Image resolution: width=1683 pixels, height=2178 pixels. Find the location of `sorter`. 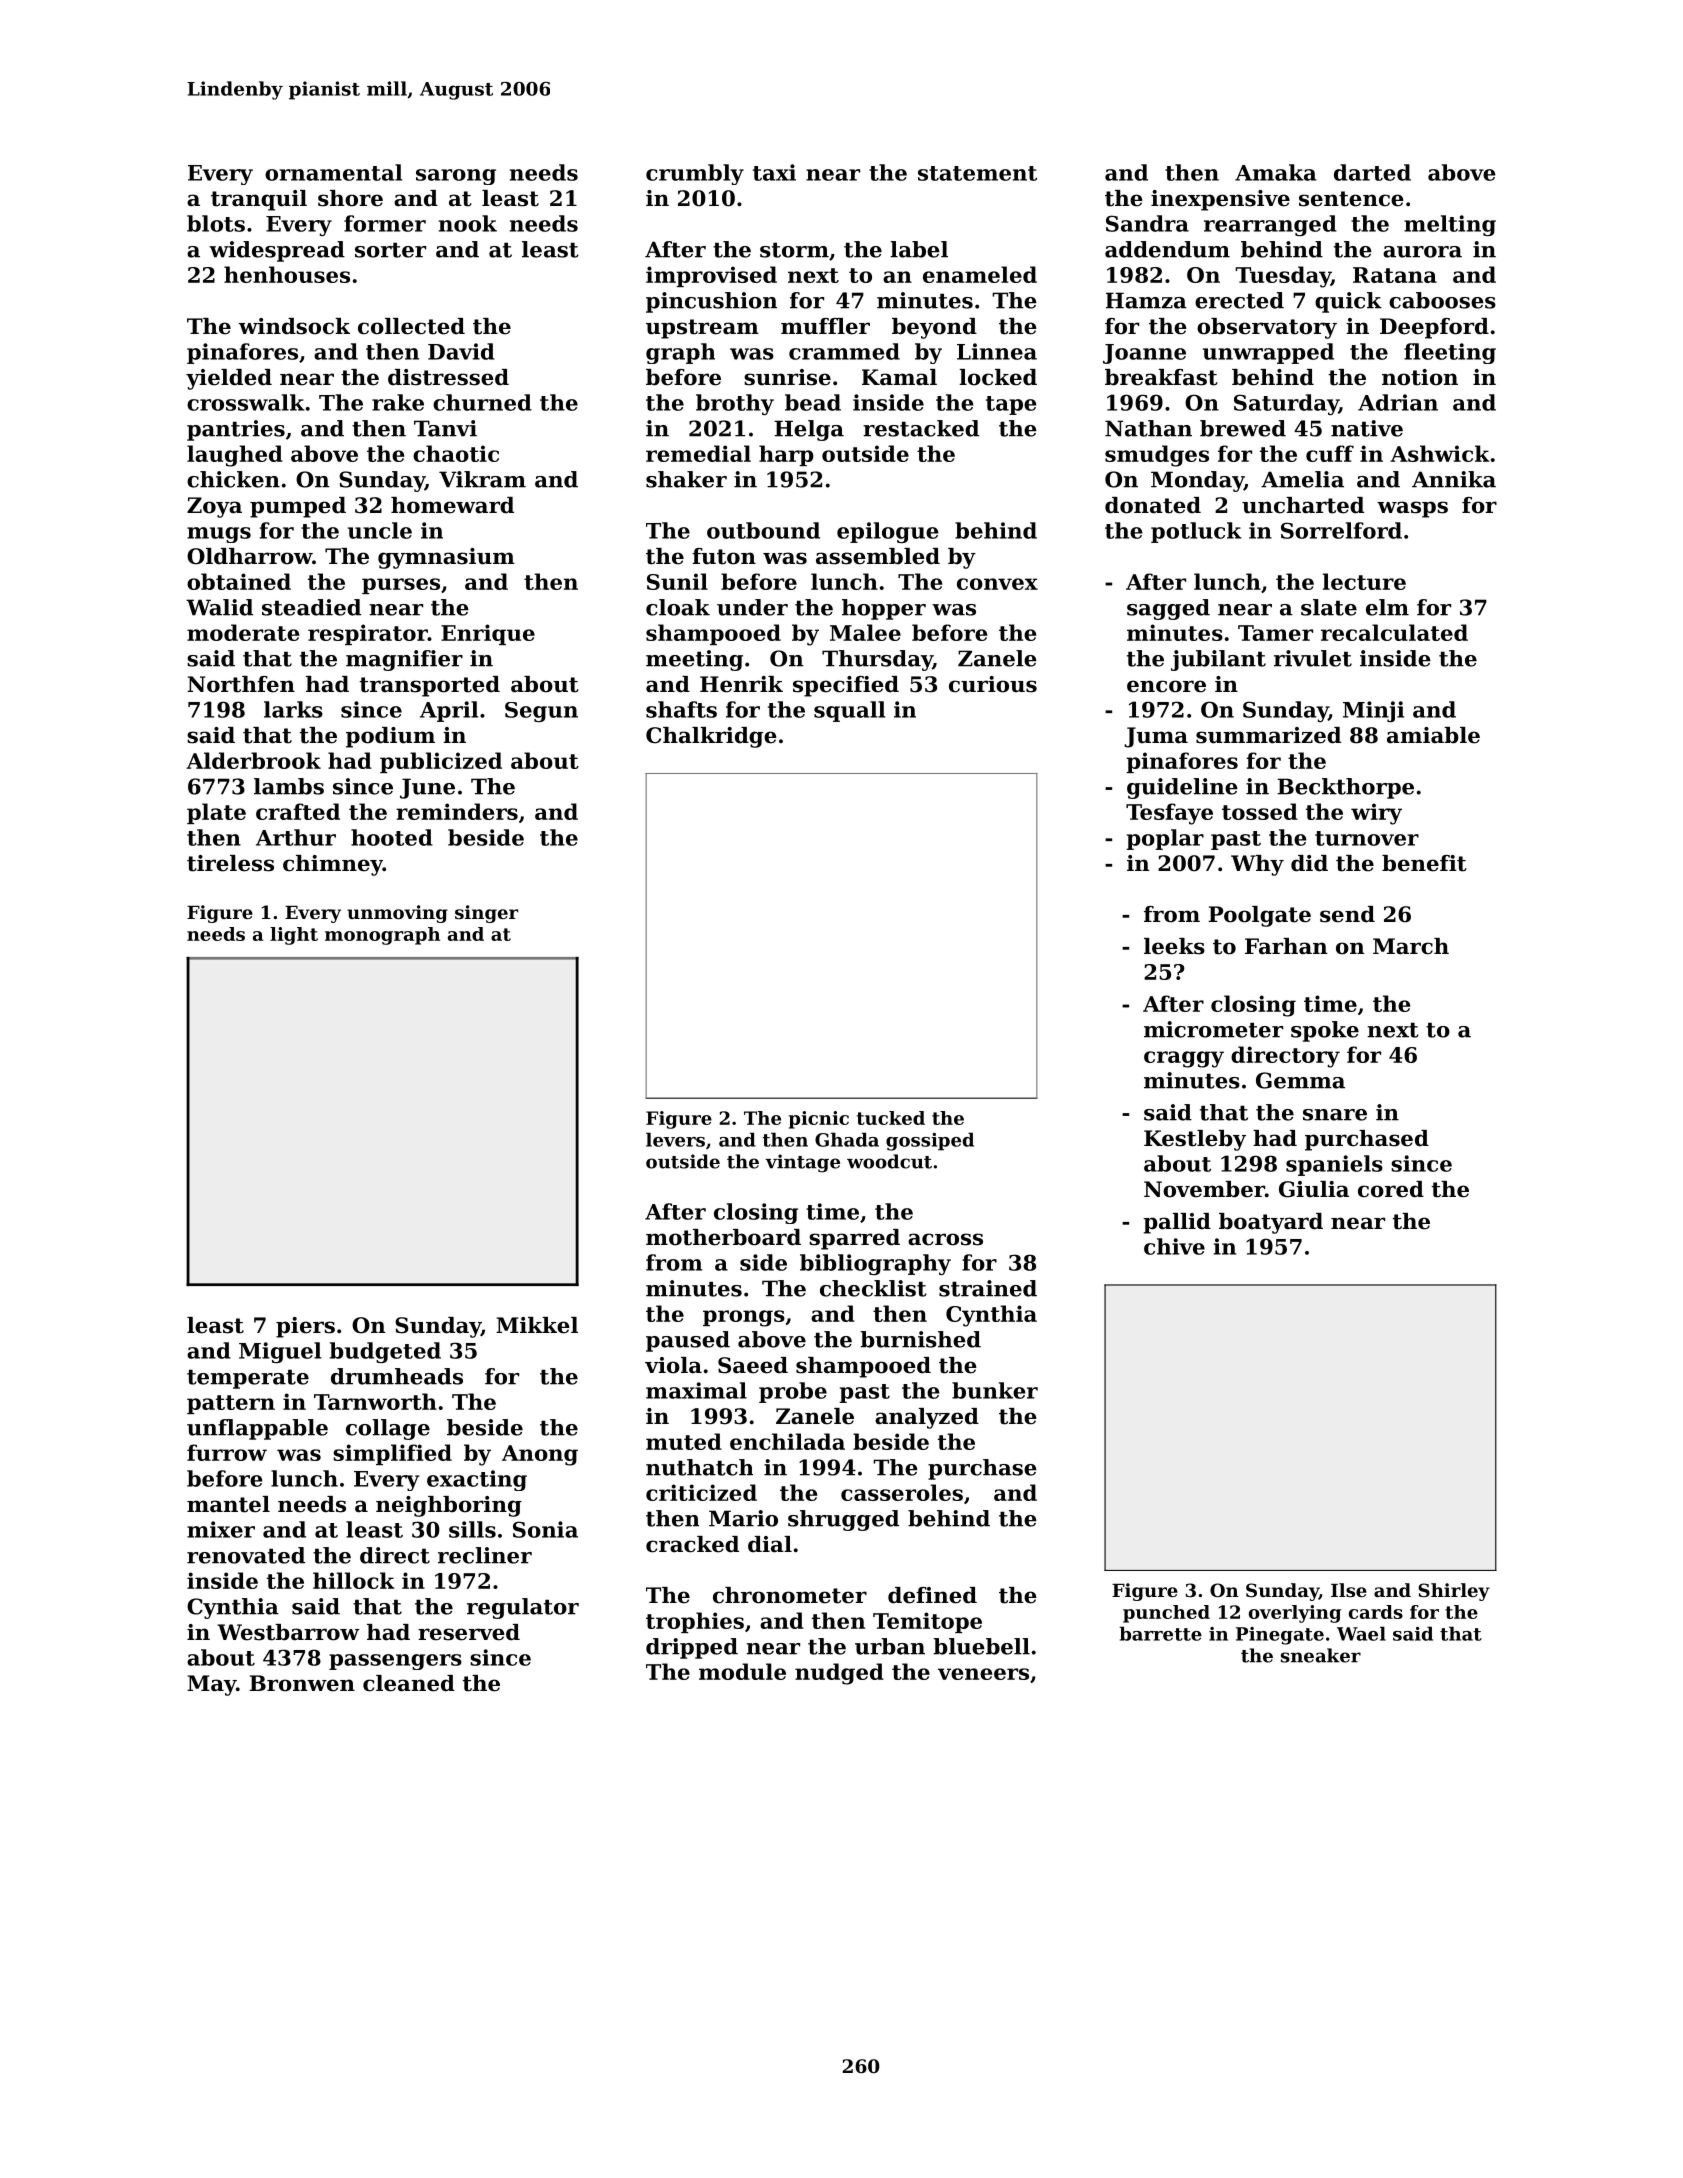

sorter is located at coordinates (390, 250).
